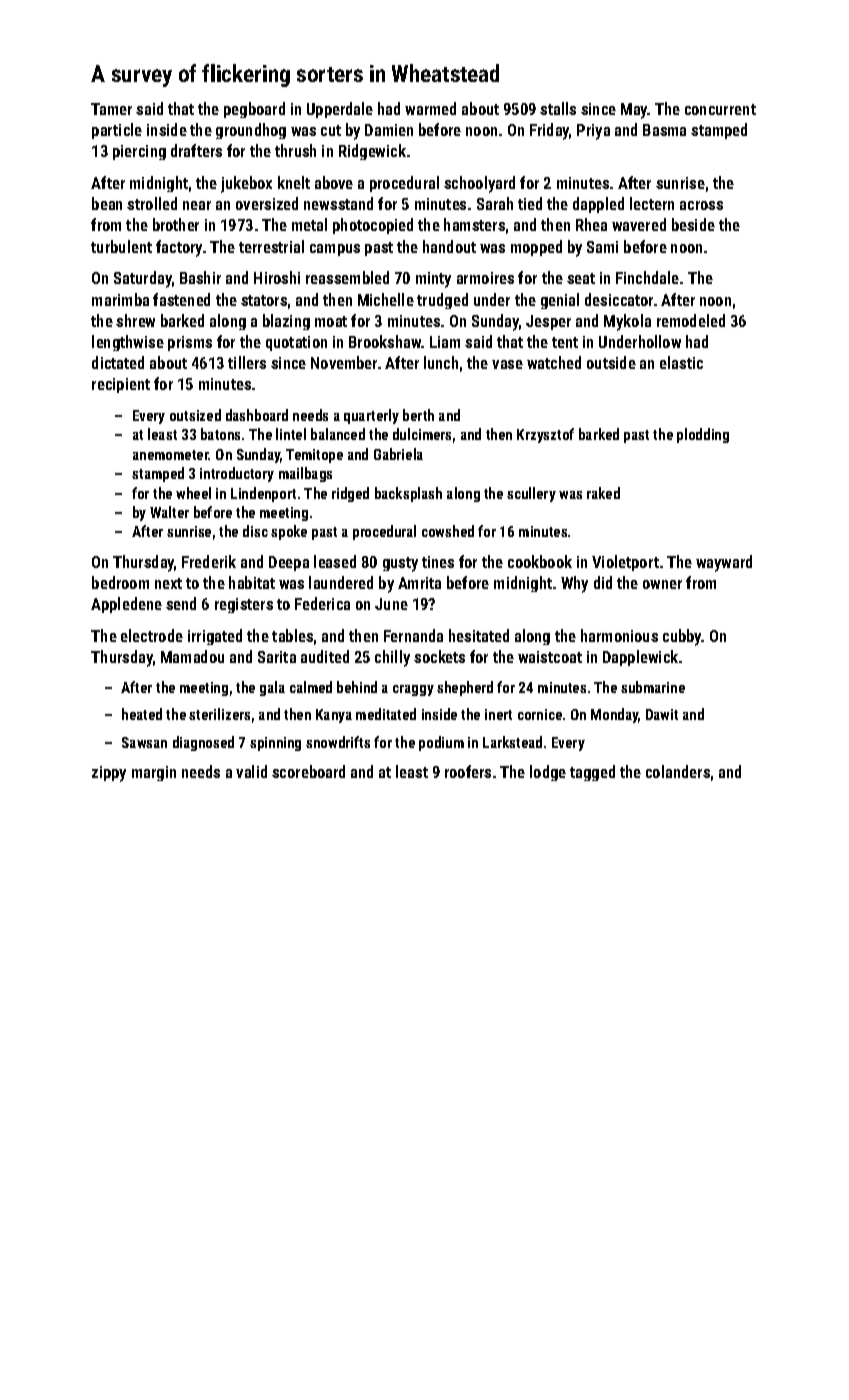  I want to click on valid, so click(251, 771).
